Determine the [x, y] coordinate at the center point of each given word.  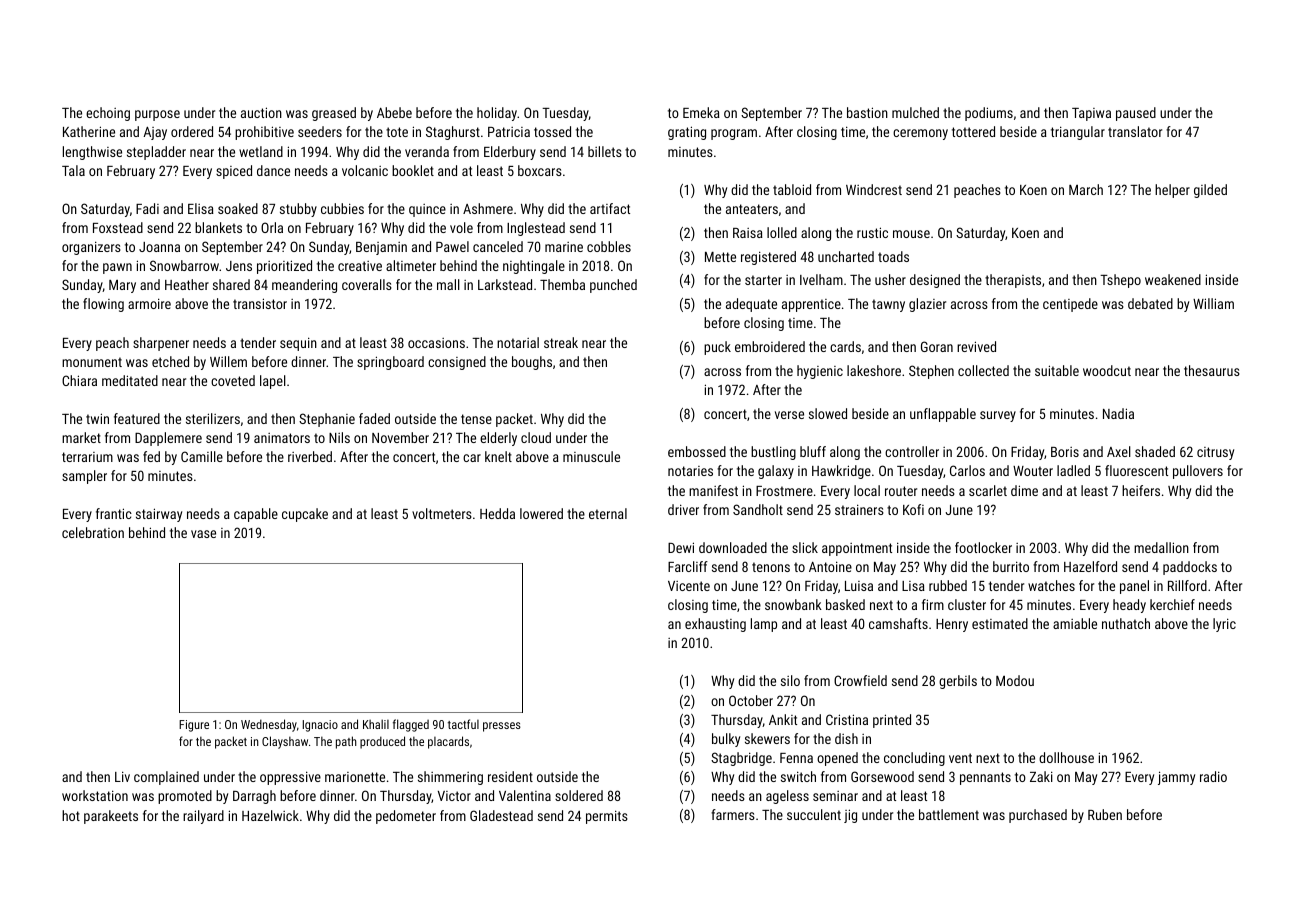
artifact [610, 208]
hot [71, 815]
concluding [914, 759]
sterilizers [213, 418]
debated [1150, 303]
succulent [814, 814]
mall [448, 284]
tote [397, 132]
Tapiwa [1091, 114]
